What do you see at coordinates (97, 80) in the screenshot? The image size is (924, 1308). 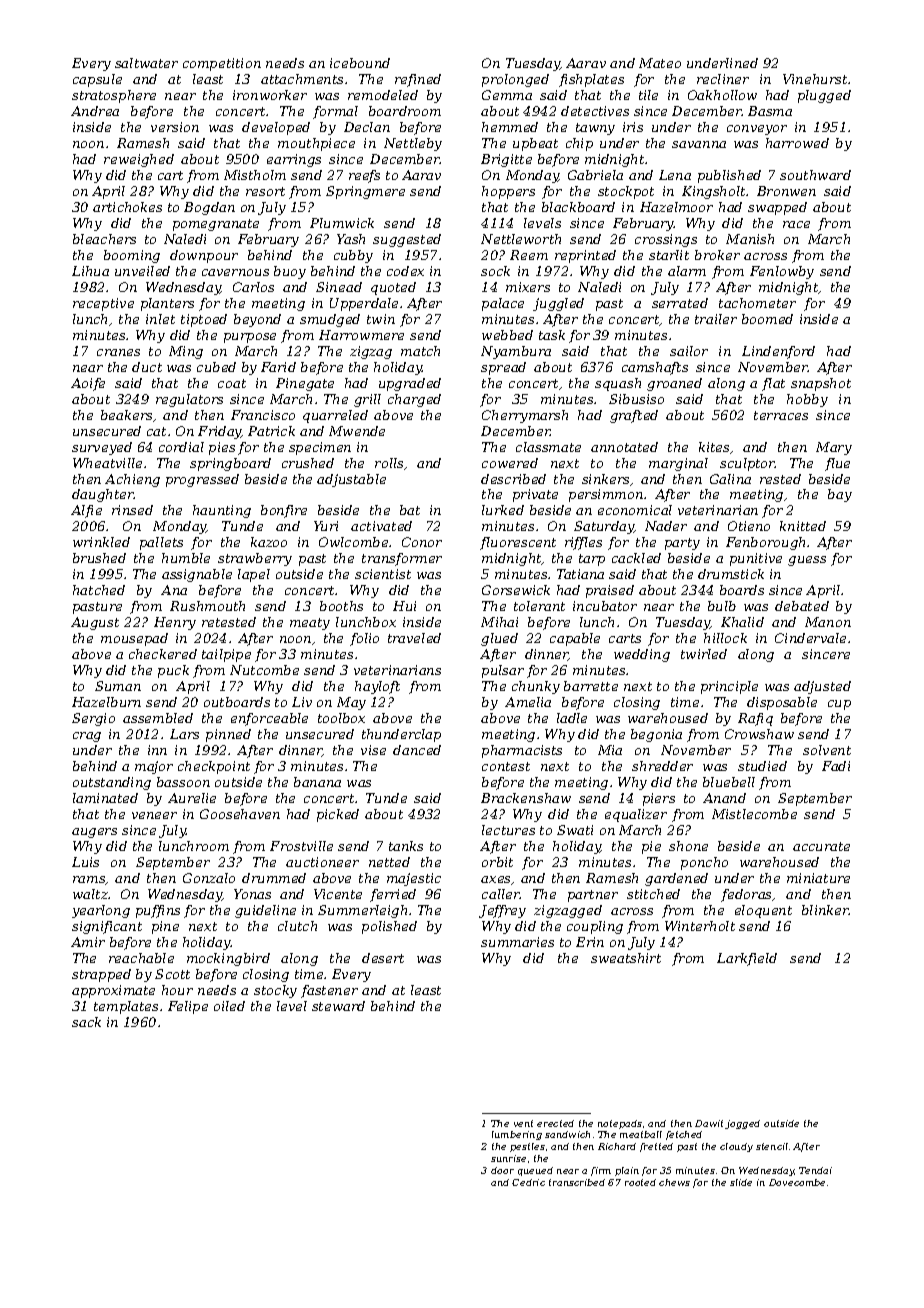 I see `capsule` at bounding box center [97, 80].
